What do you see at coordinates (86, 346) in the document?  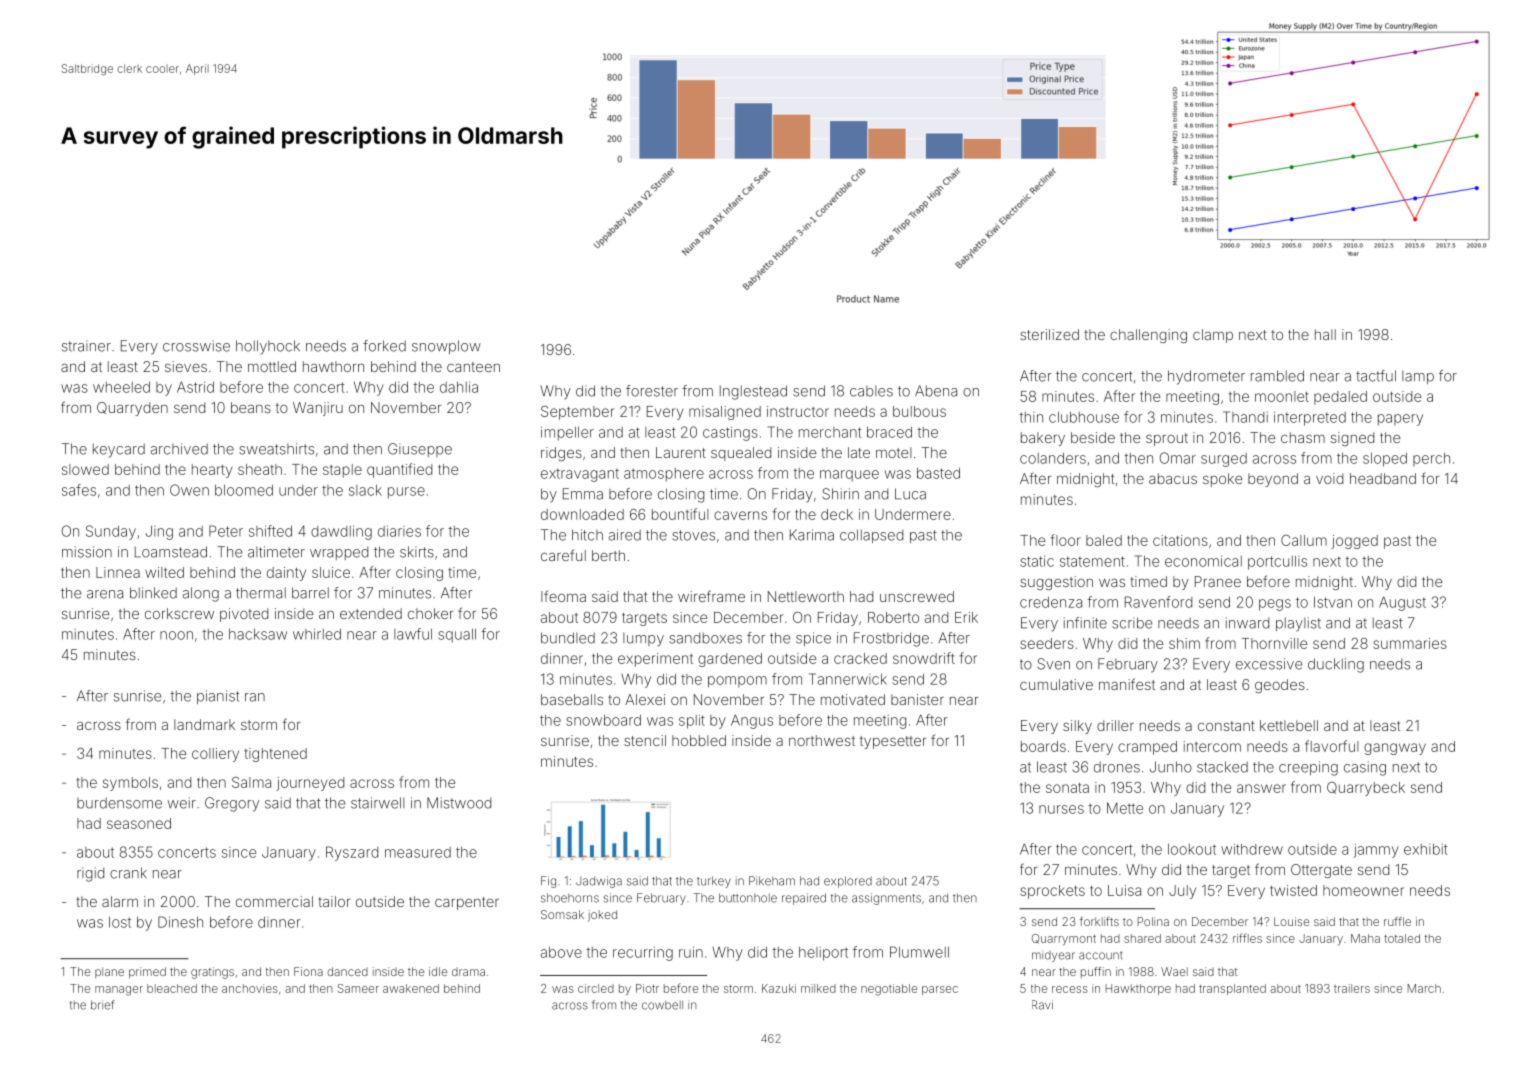 I see `strainer` at bounding box center [86, 346].
